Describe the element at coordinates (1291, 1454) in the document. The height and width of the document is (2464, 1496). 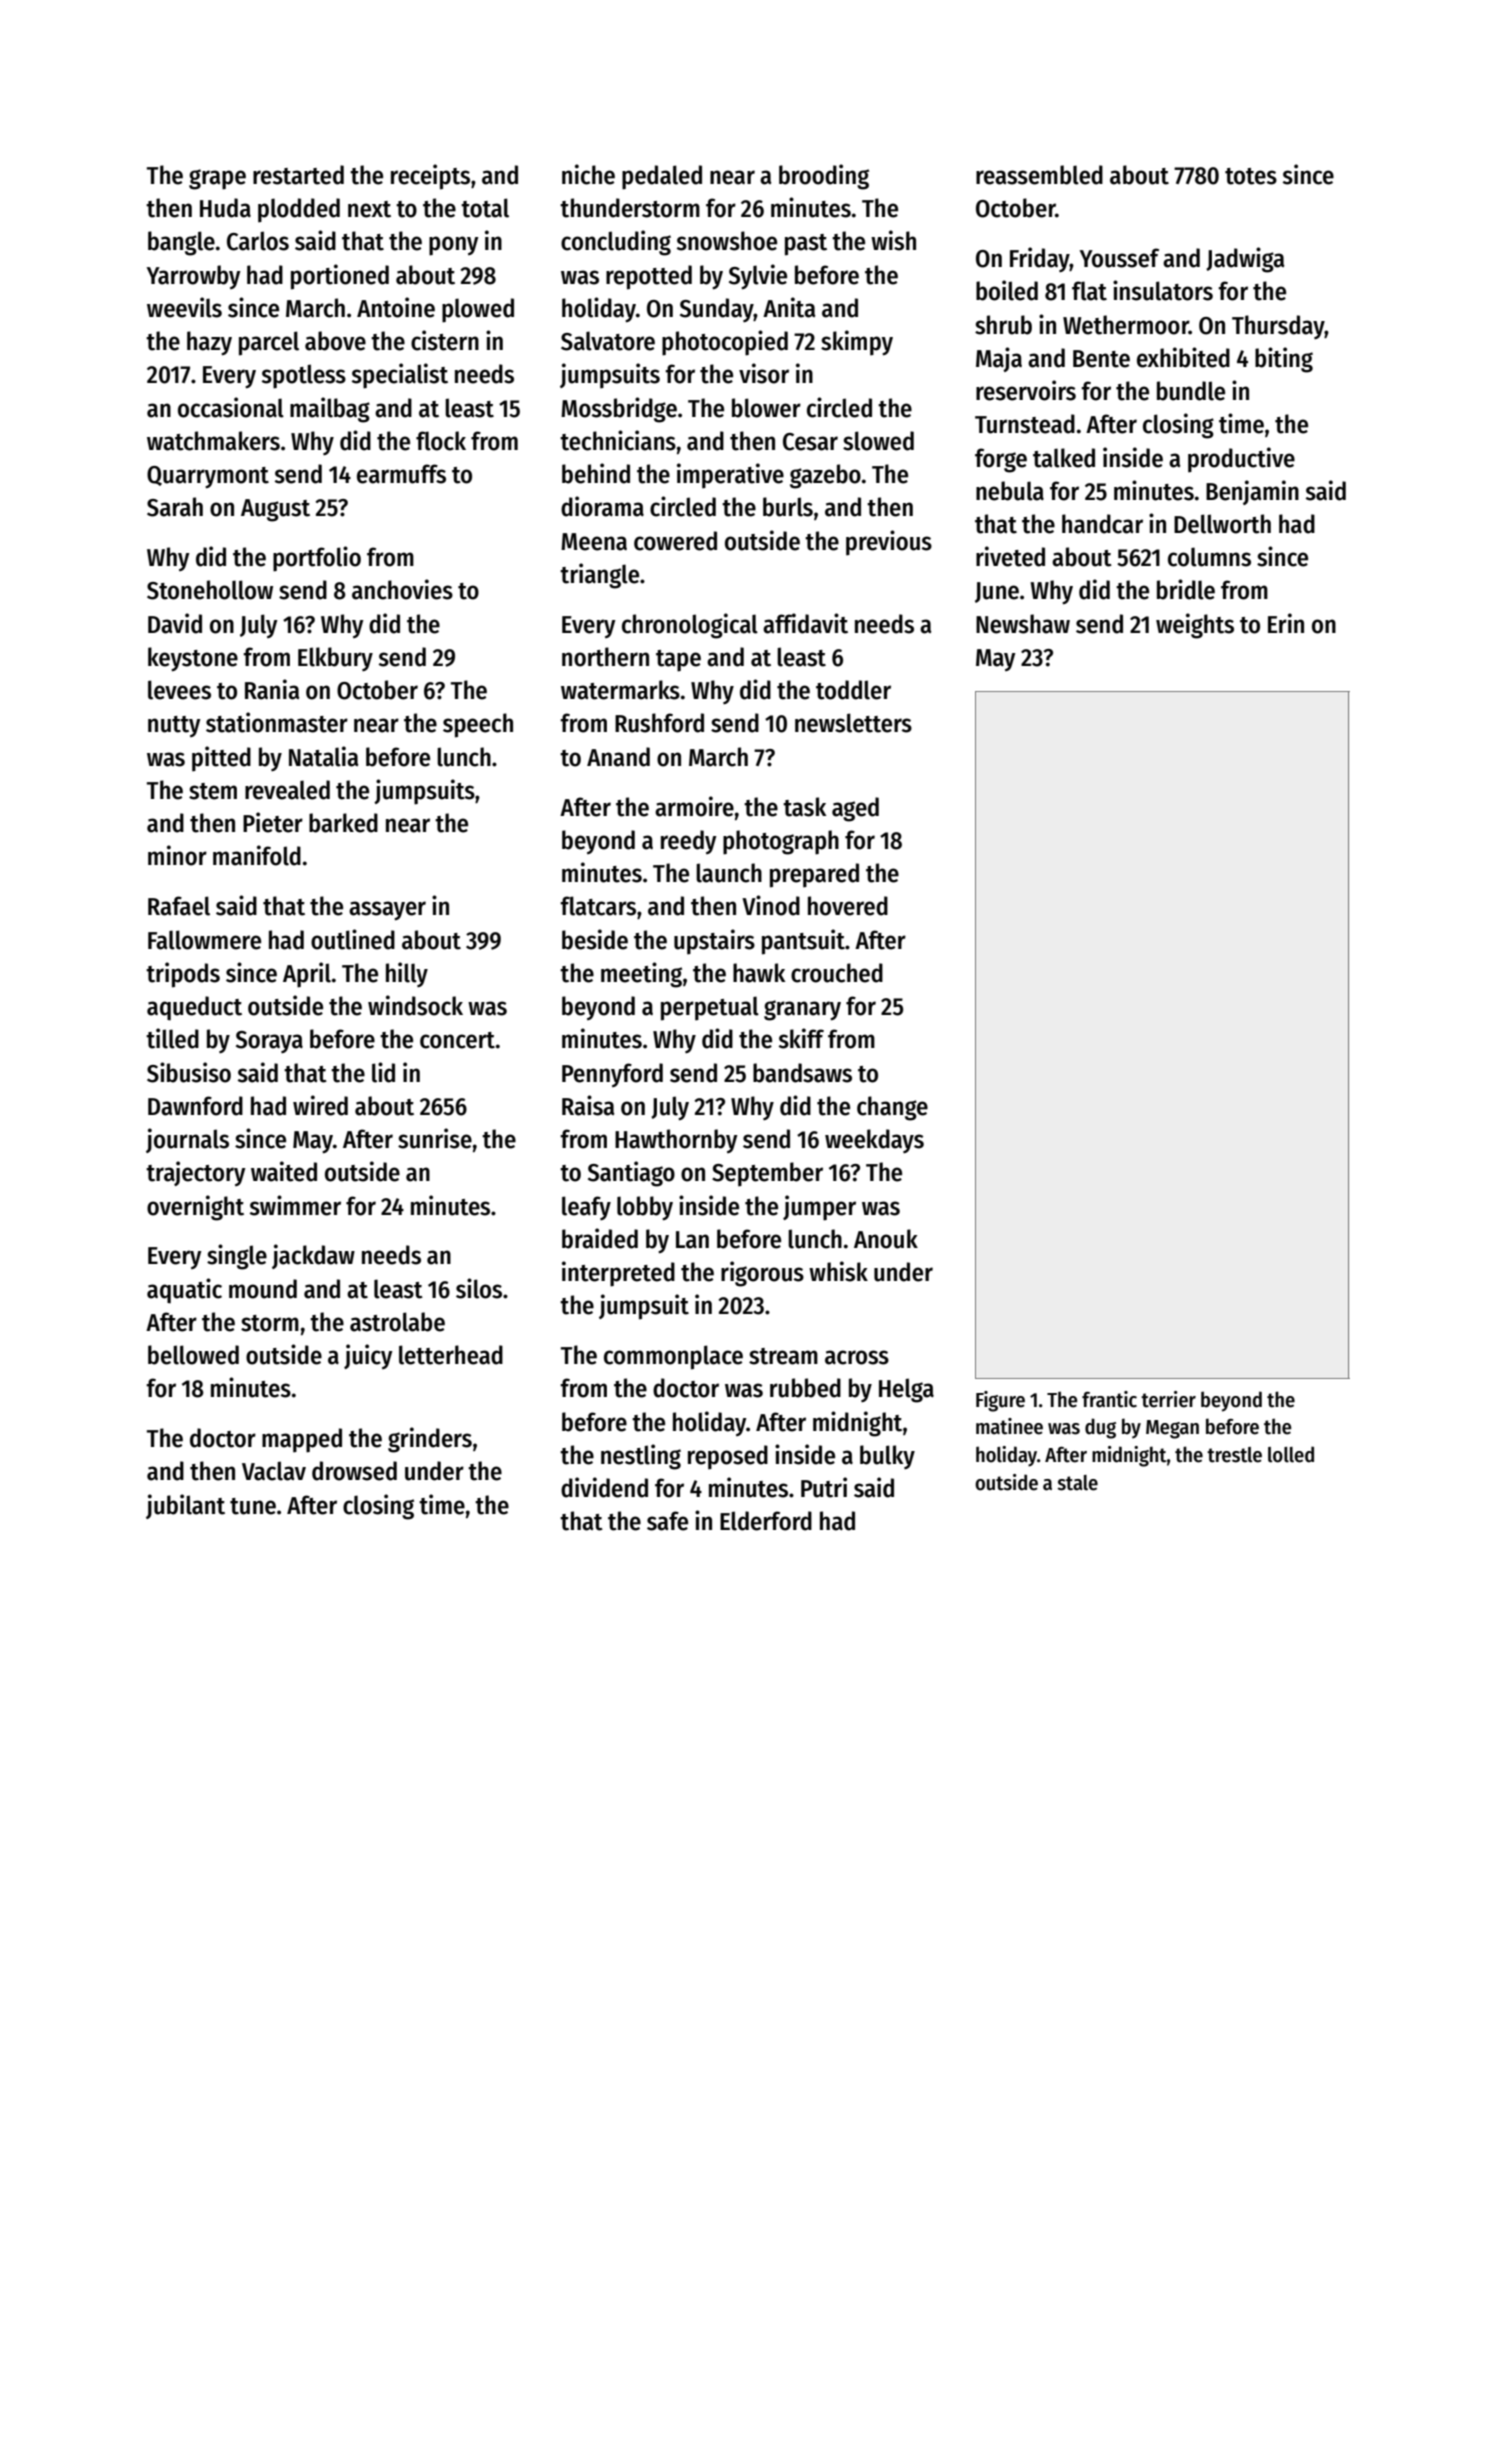
I see `lolled` at that location.
